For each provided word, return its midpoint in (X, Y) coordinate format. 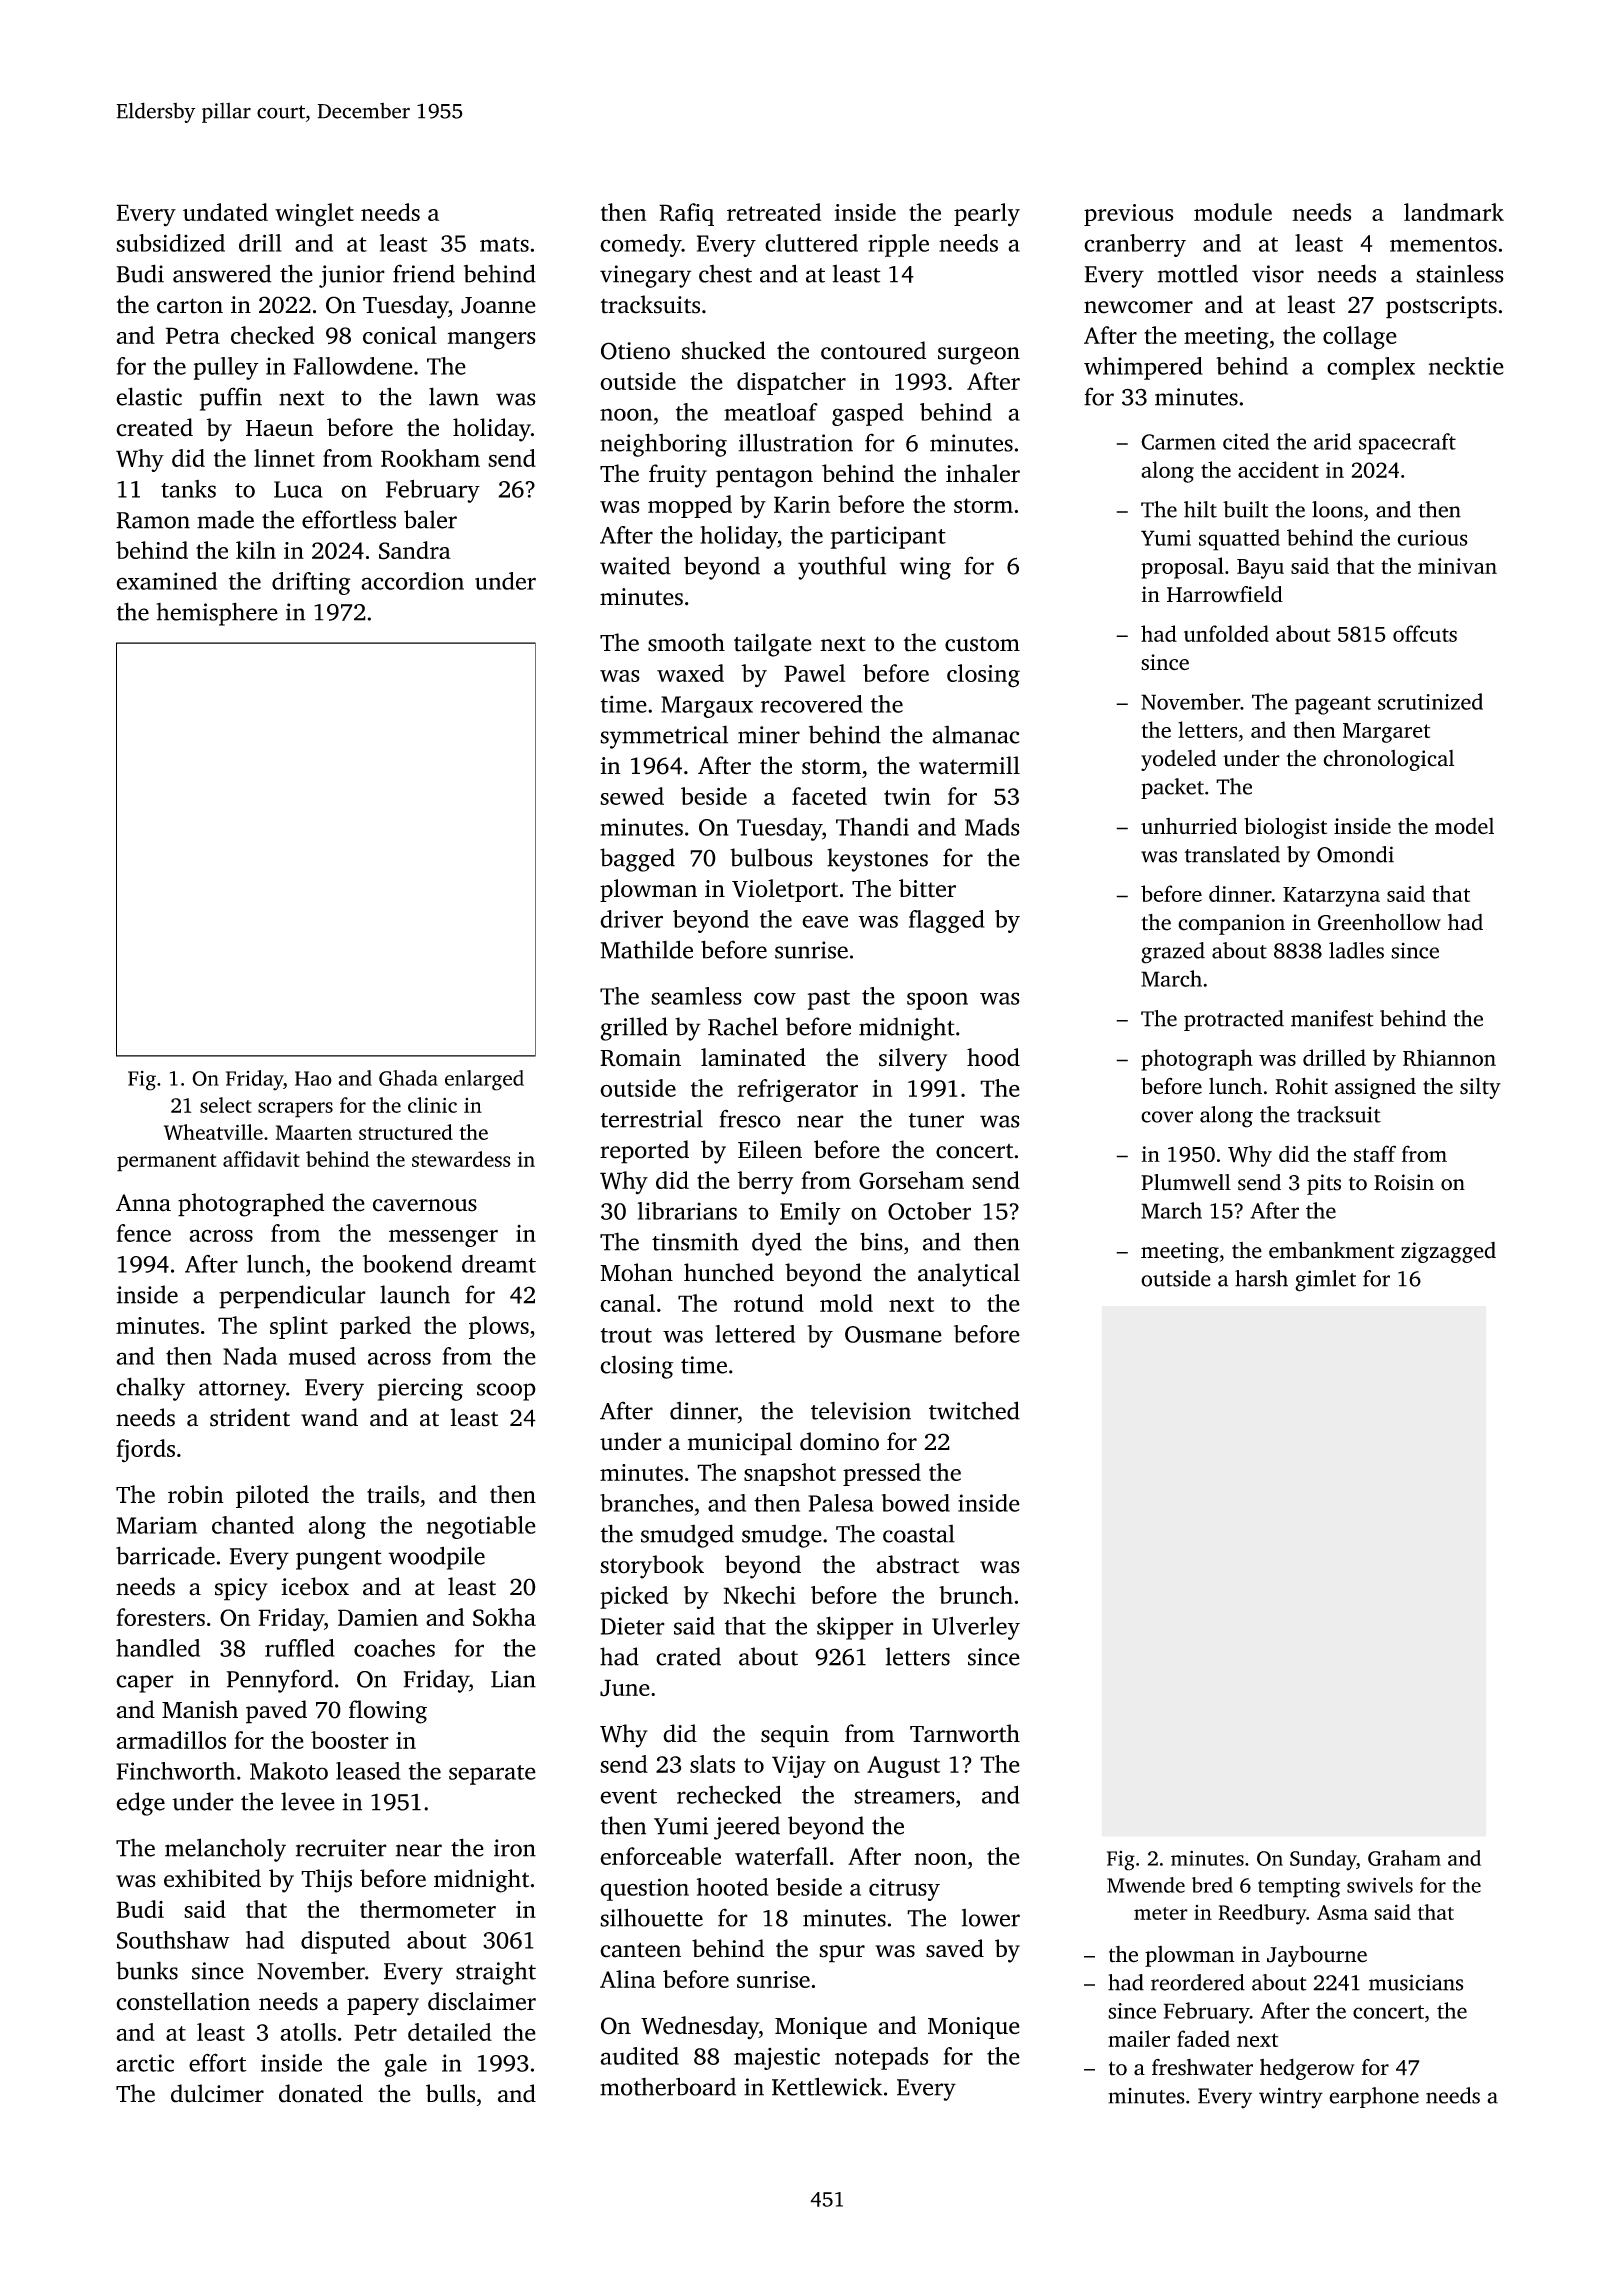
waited (635, 565)
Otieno (635, 351)
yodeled (1178, 760)
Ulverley (976, 1628)
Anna (143, 1203)
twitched (974, 1410)
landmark (1454, 212)
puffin (231, 399)
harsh (1261, 1278)
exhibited (212, 1878)
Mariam (157, 1525)
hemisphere (217, 614)
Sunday (1323, 1860)
